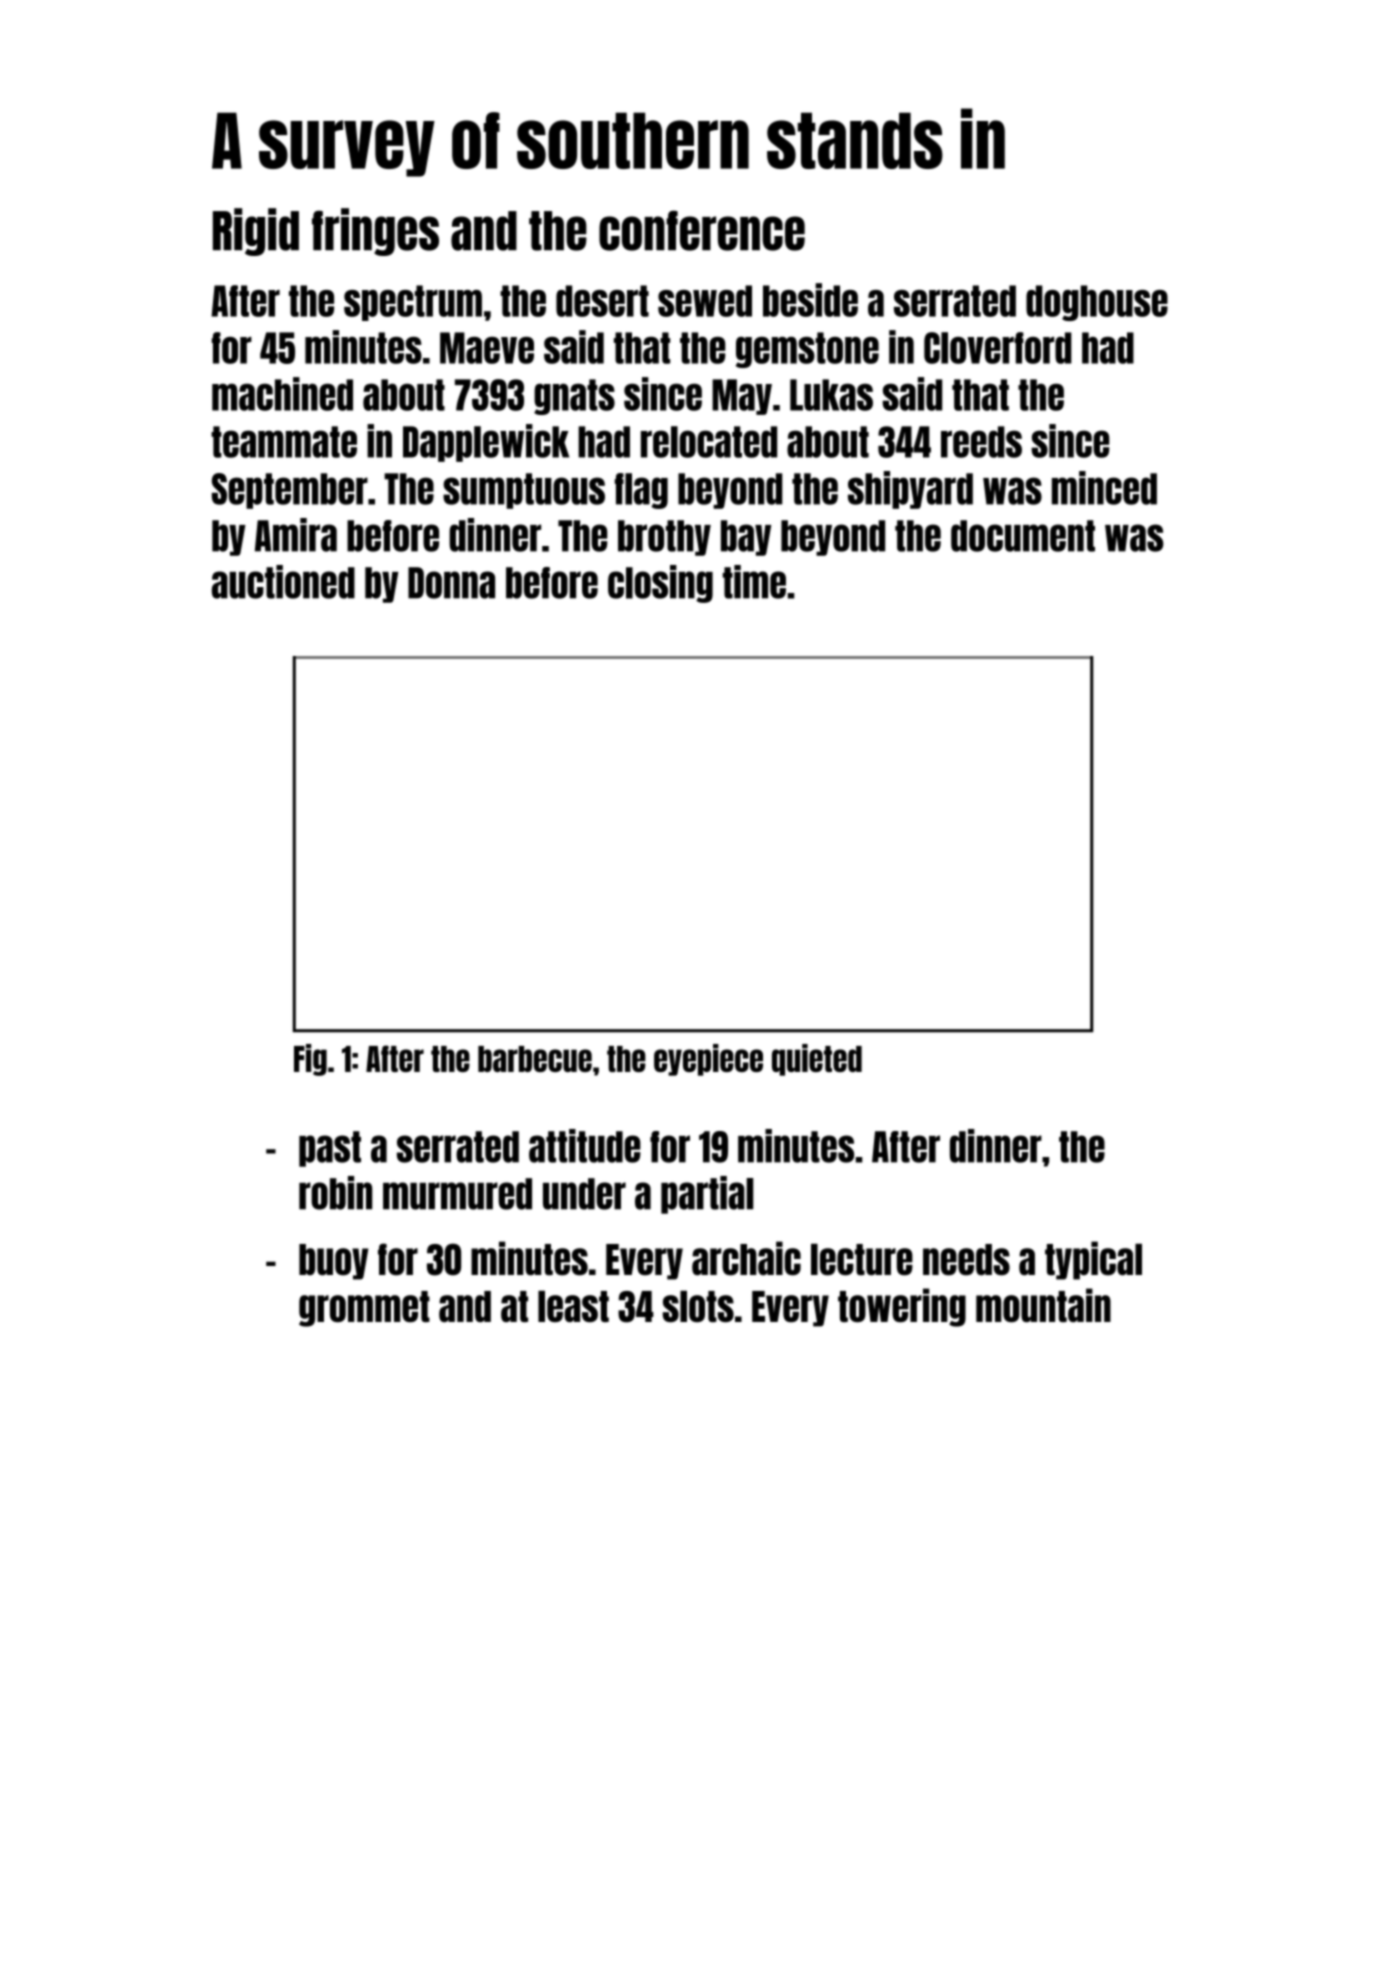 This image has width=1386, height=1969. I want to click on Donna, so click(451, 583).
